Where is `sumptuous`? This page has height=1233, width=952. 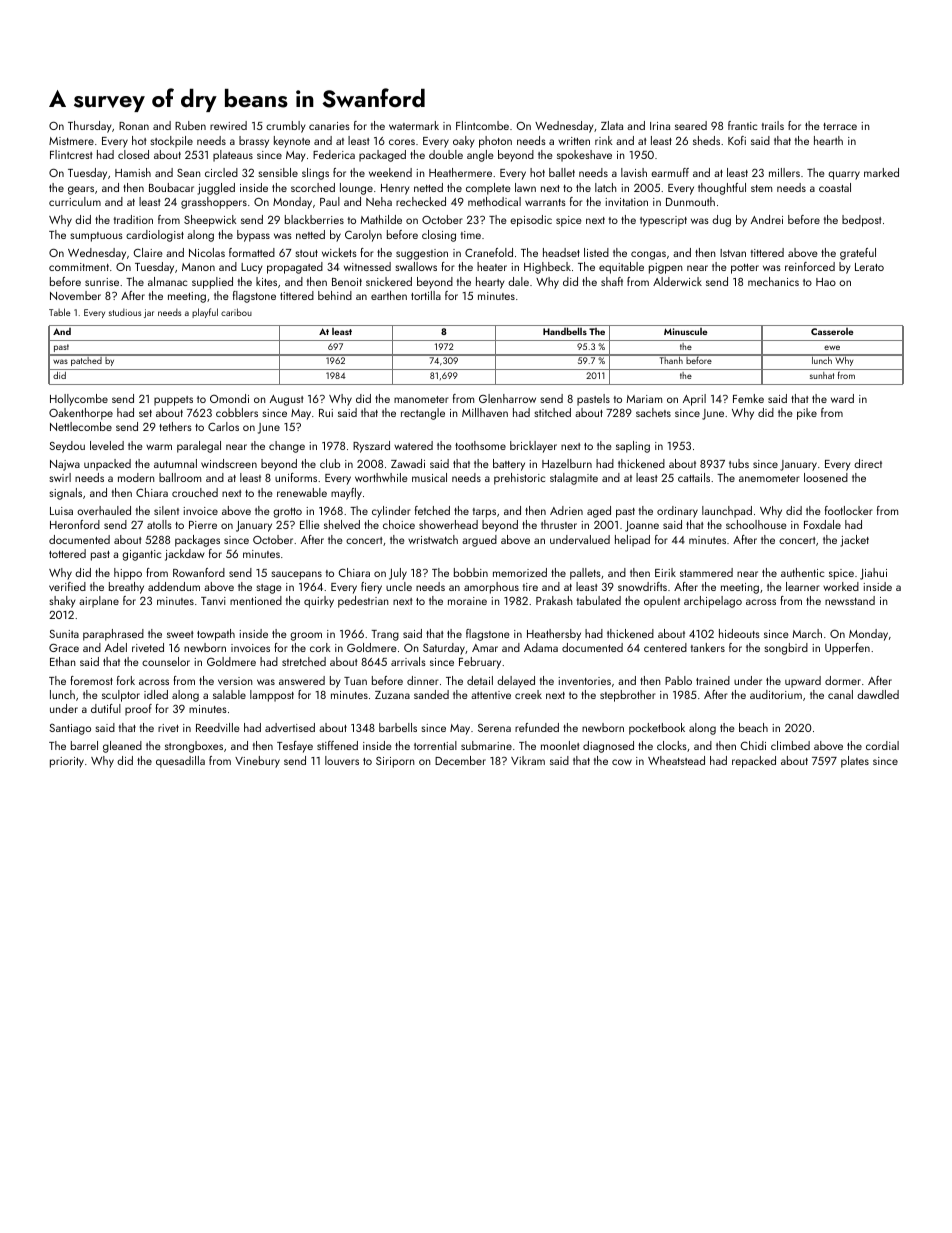 sumptuous is located at coordinates (97, 237).
